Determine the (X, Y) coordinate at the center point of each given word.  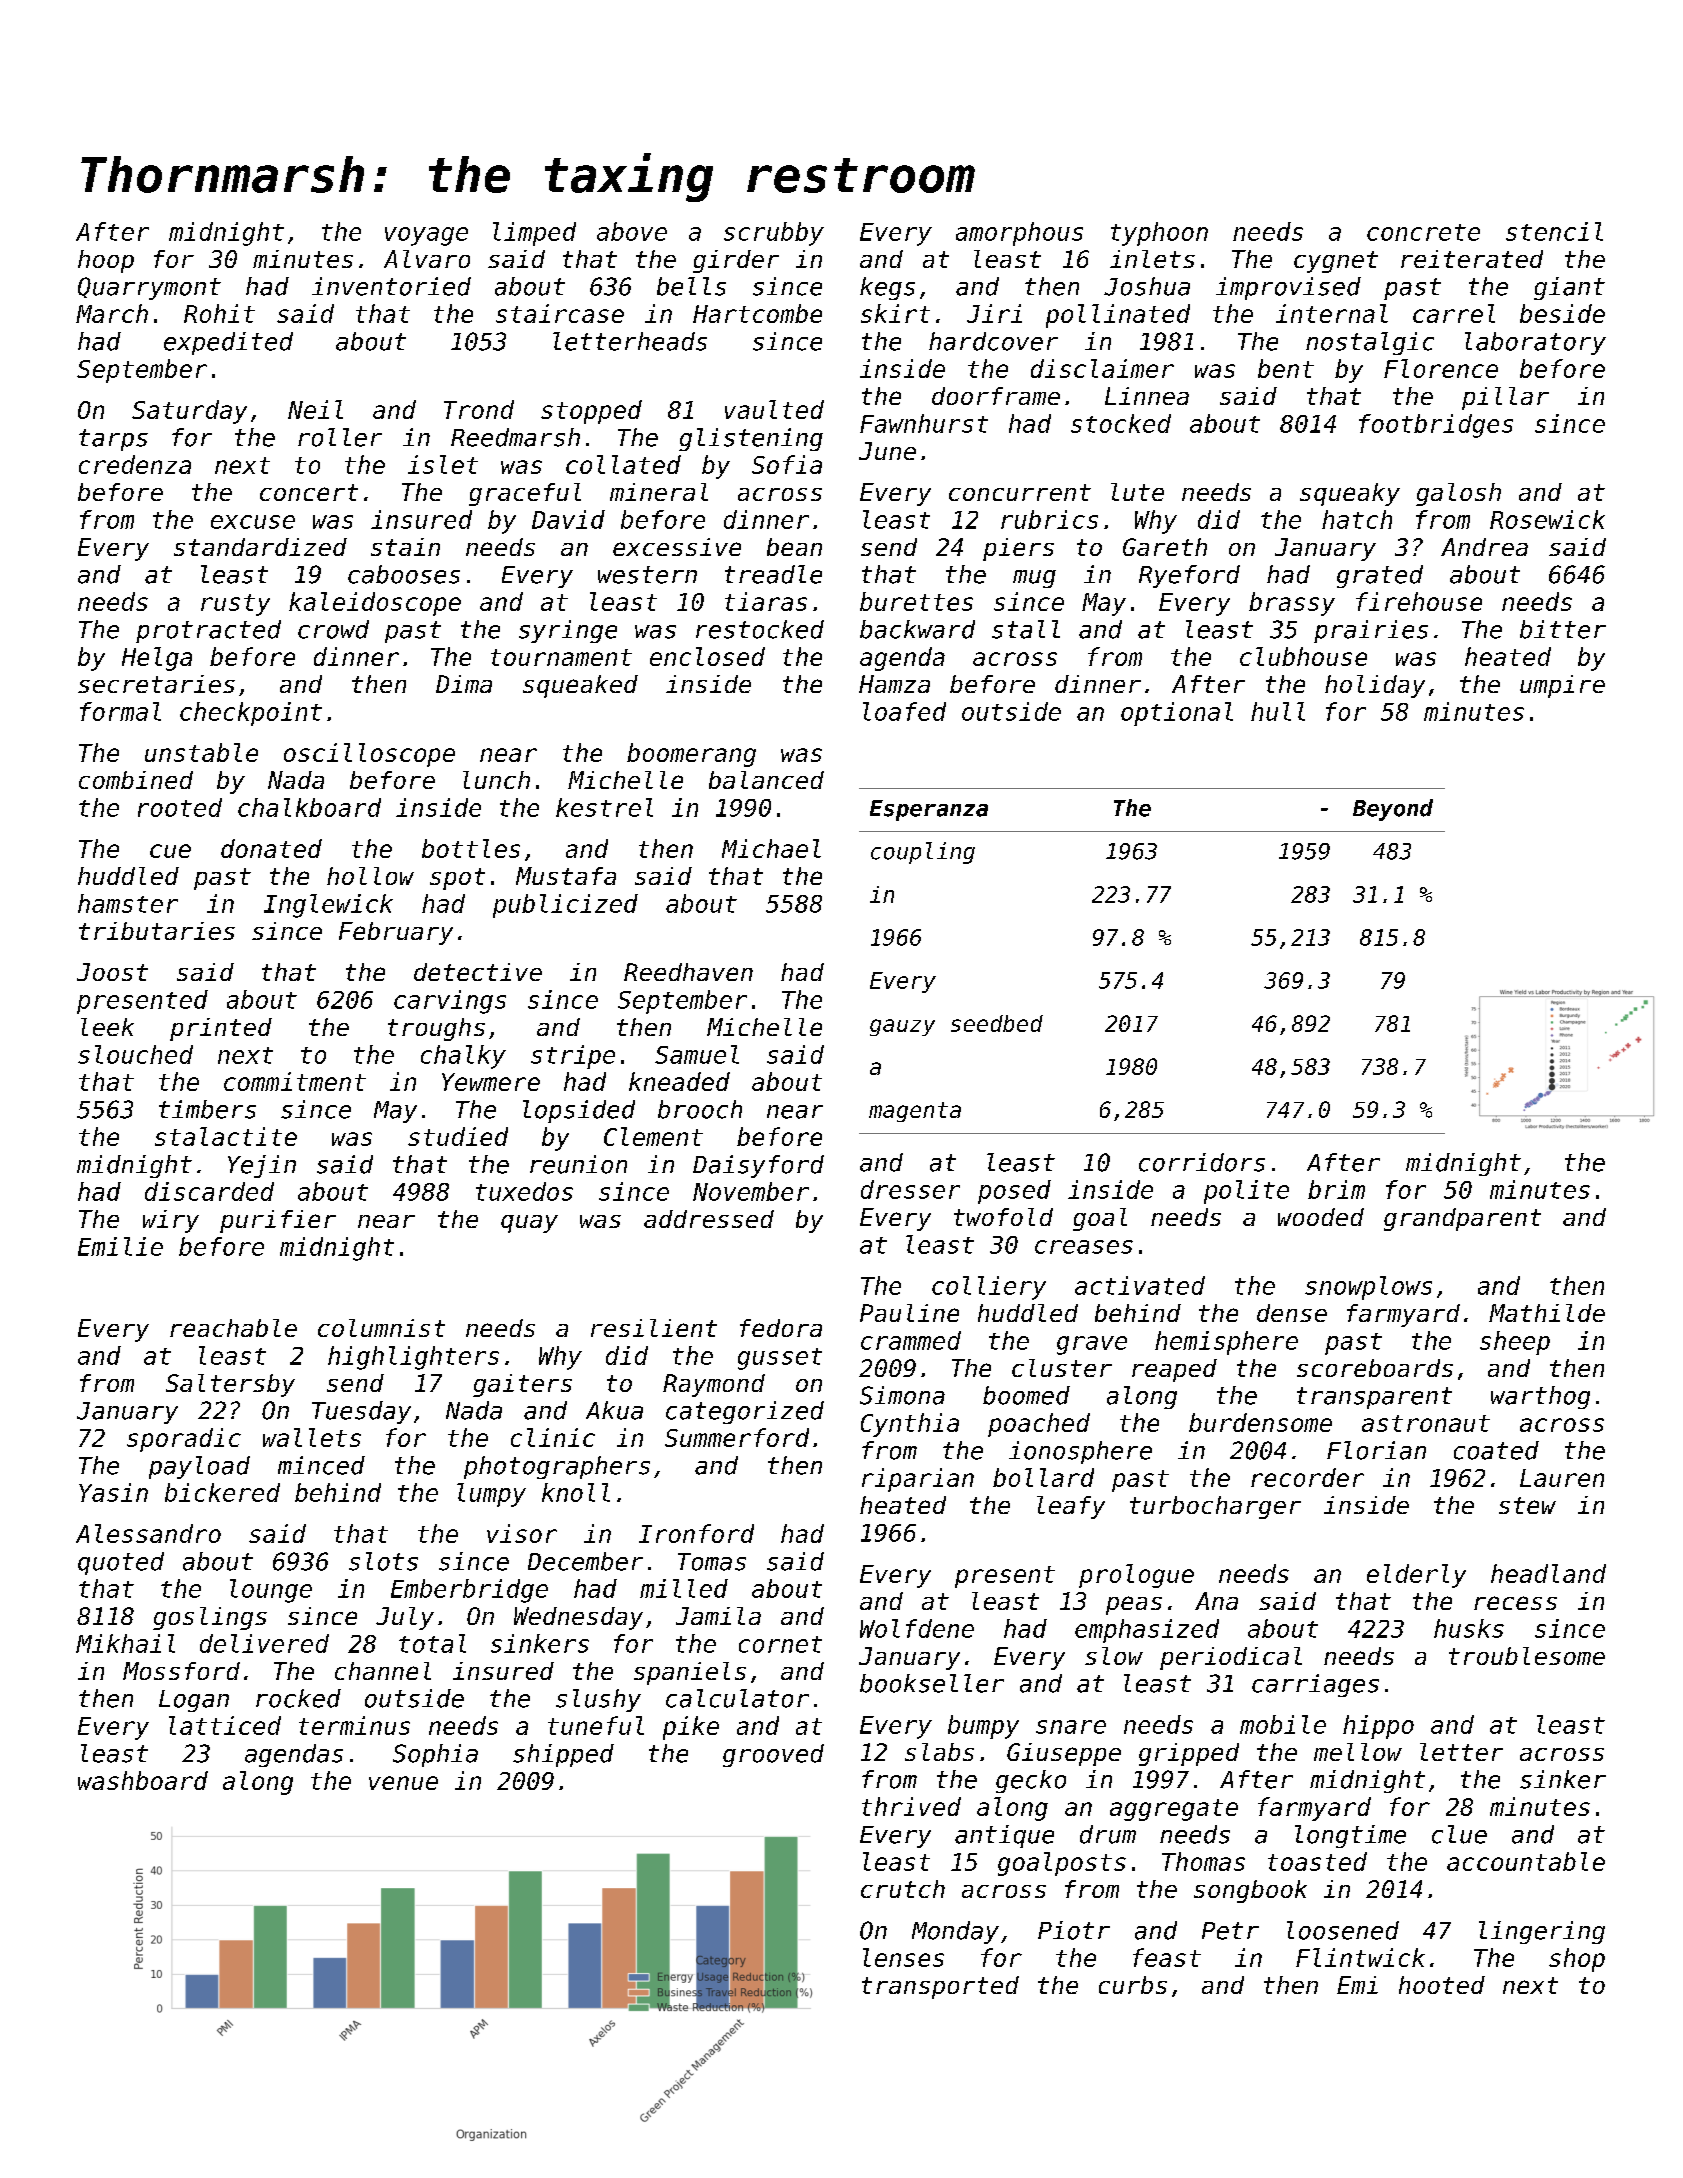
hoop (106, 261)
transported (940, 1987)
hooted (1442, 1985)
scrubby (774, 234)
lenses (903, 1957)
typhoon (1159, 234)
